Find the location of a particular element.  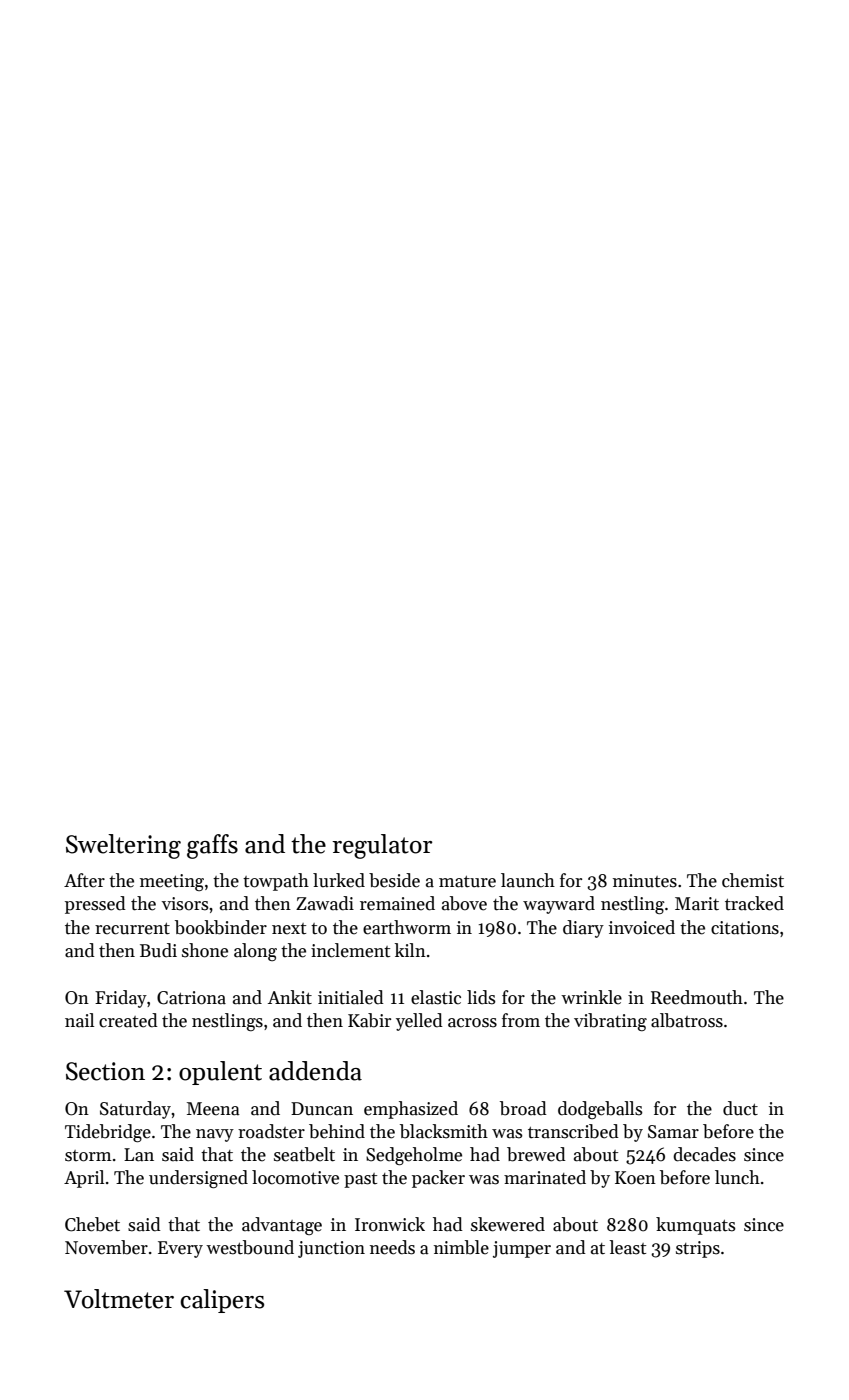

towpath is located at coordinates (276, 882).
